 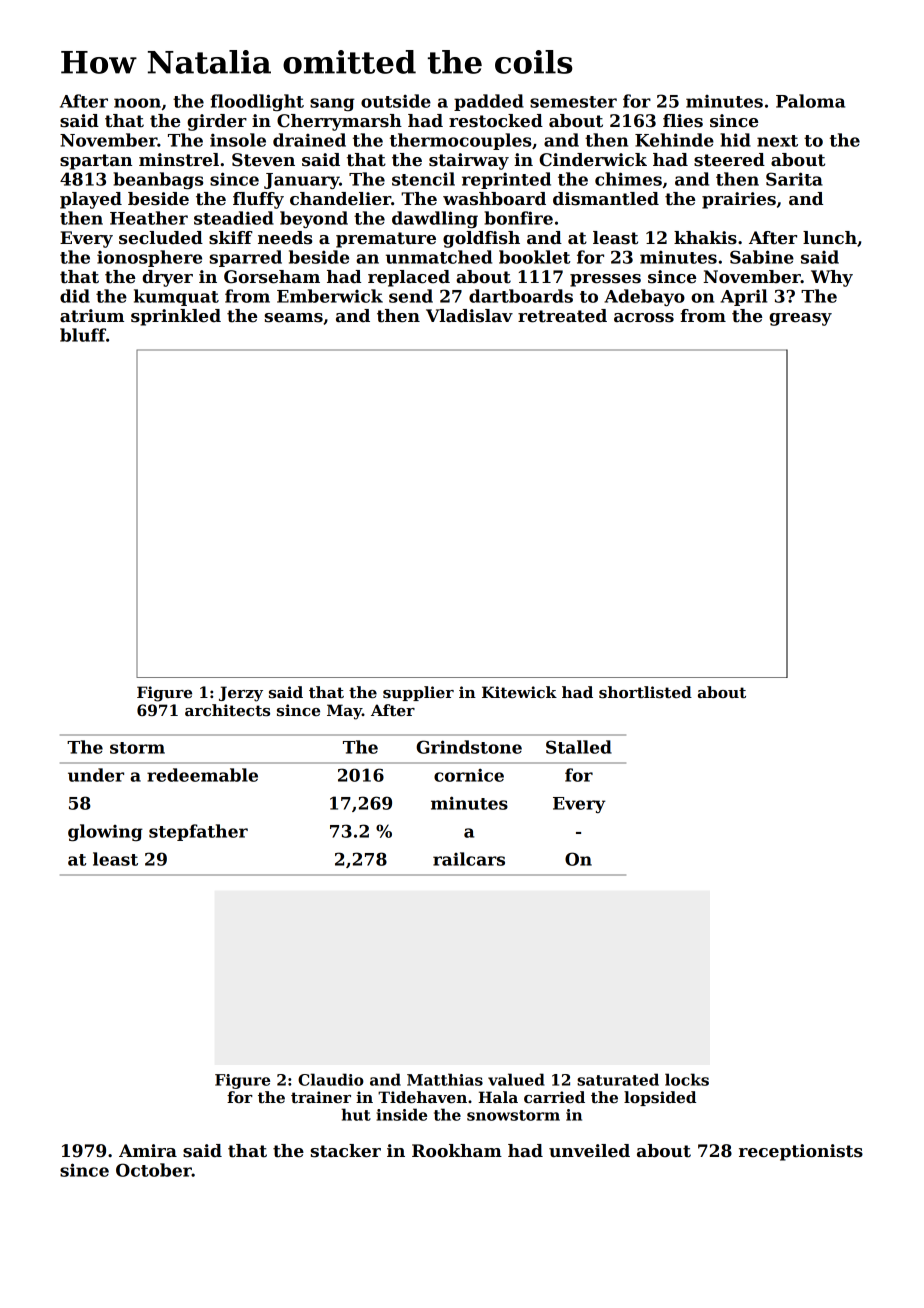 What do you see at coordinates (644, 318) in the page?
I see `across` at bounding box center [644, 318].
